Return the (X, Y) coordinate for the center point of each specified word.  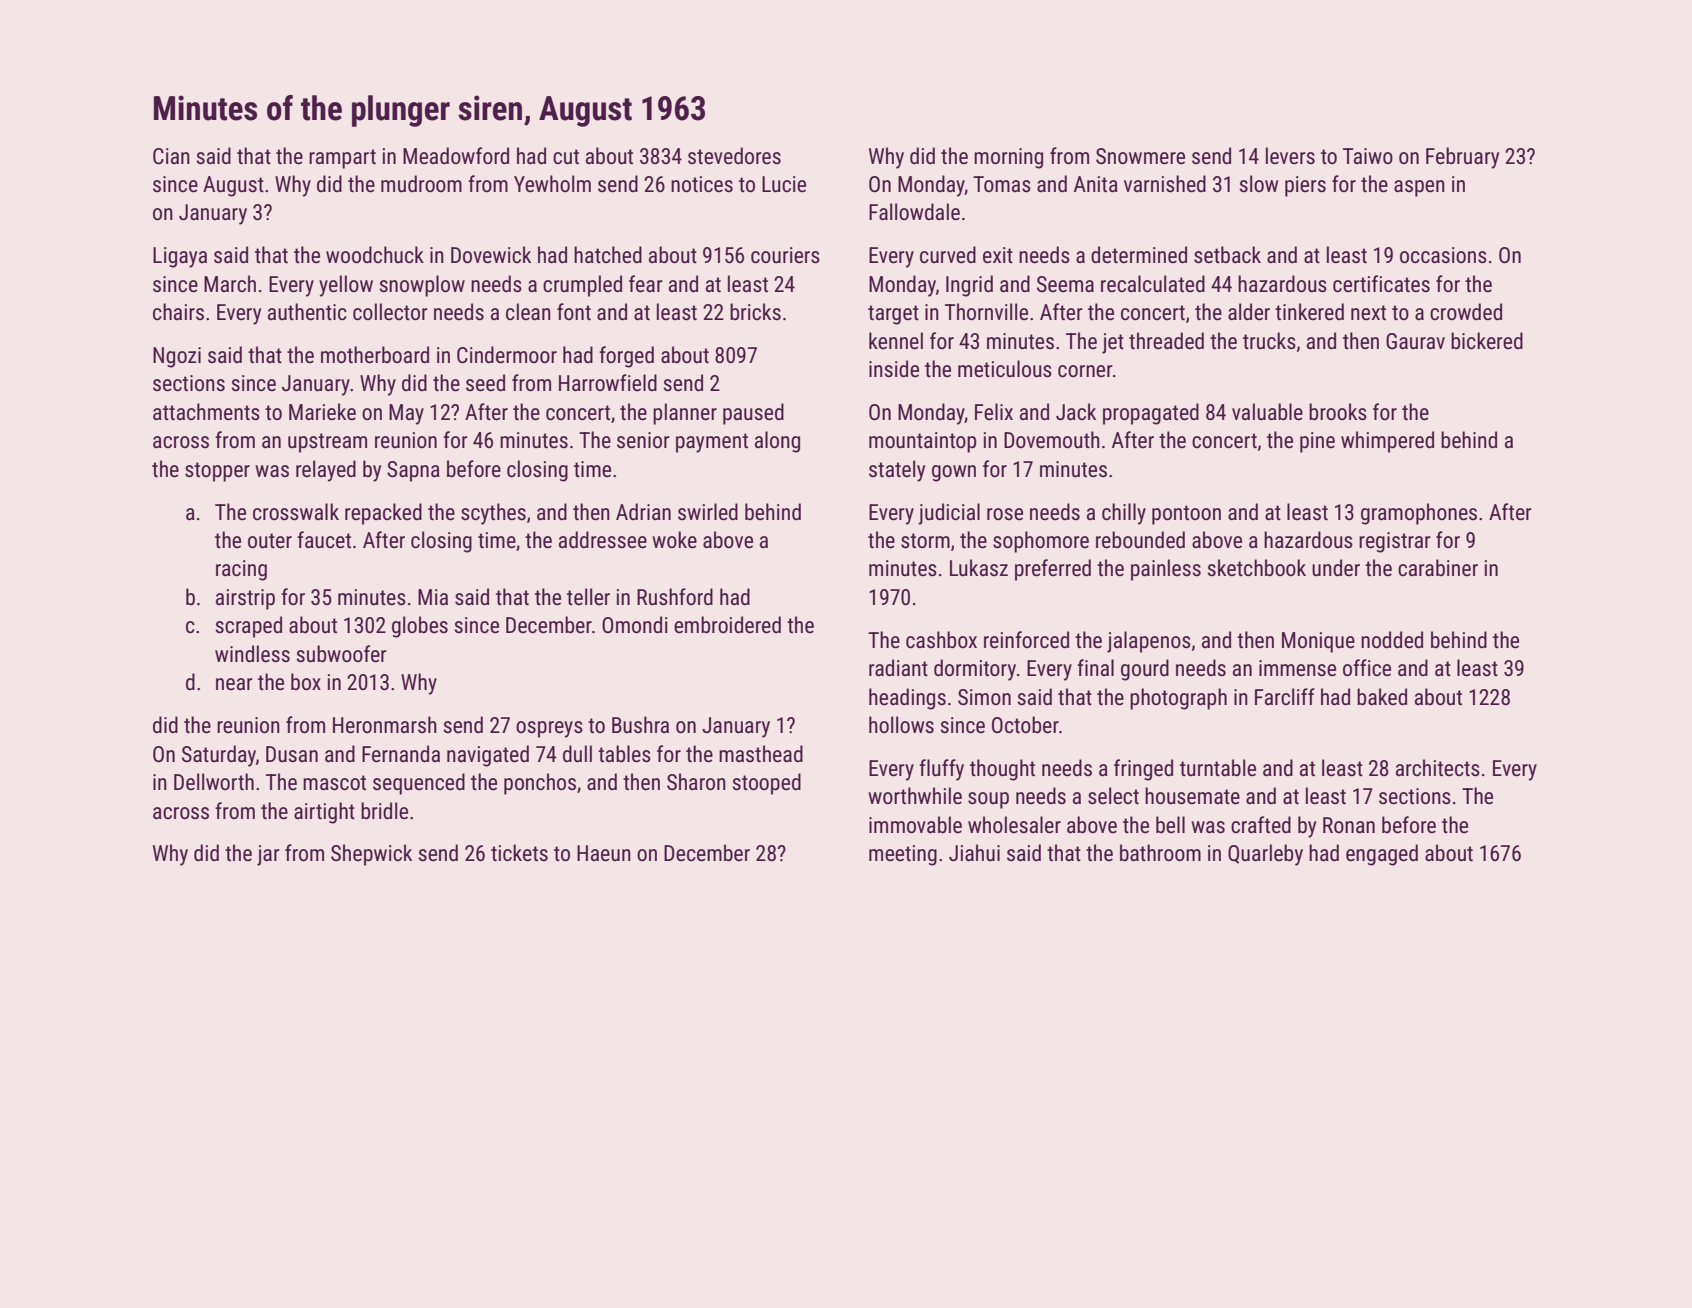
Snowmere (1140, 156)
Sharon (696, 782)
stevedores (734, 156)
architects (1438, 768)
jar (268, 855)
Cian (171, 156)
